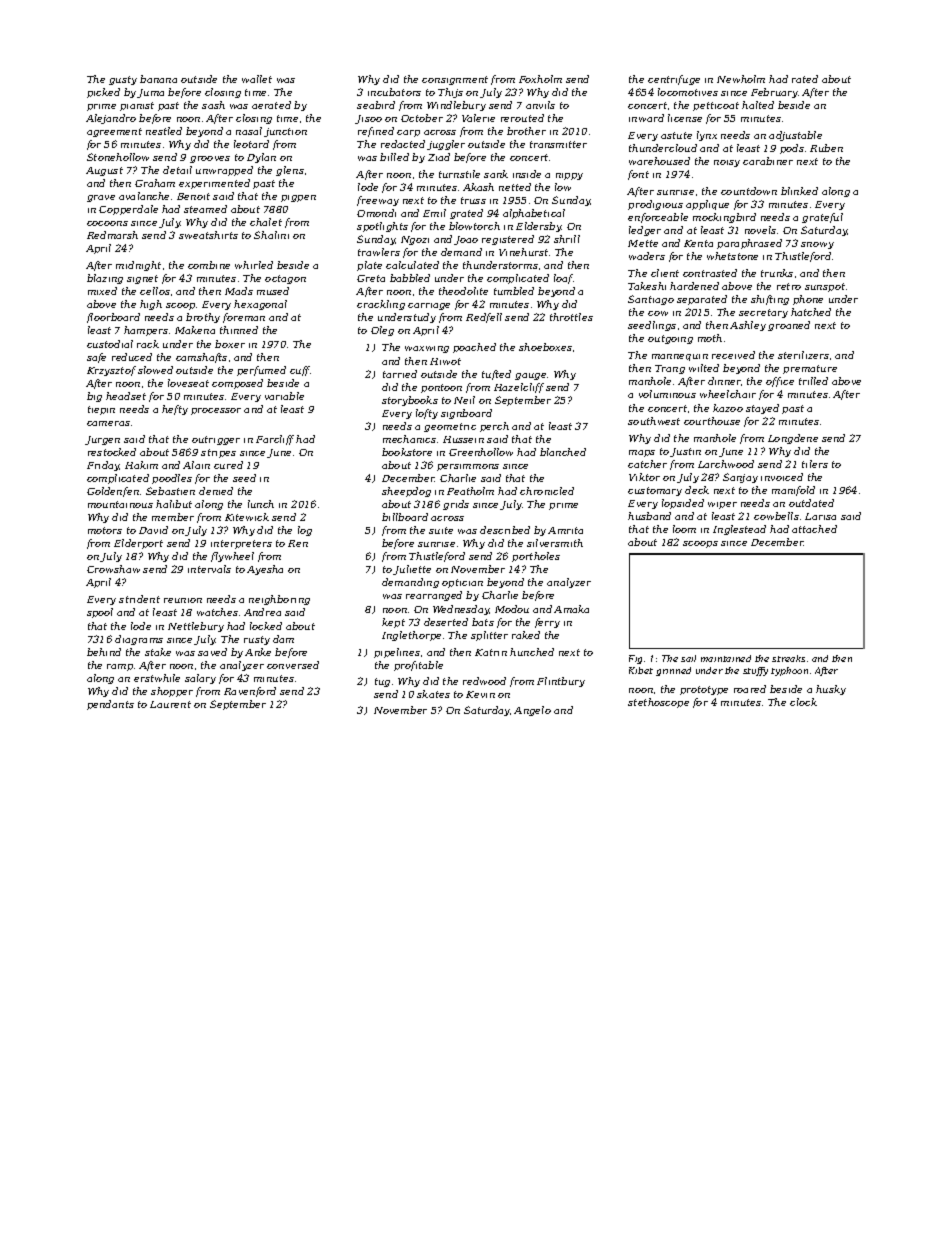 Image resolution: width=952 pixels, height=1233 pixels. Describe the element at coordinates (405, 517) in the image. I see `billboard` at that location.
